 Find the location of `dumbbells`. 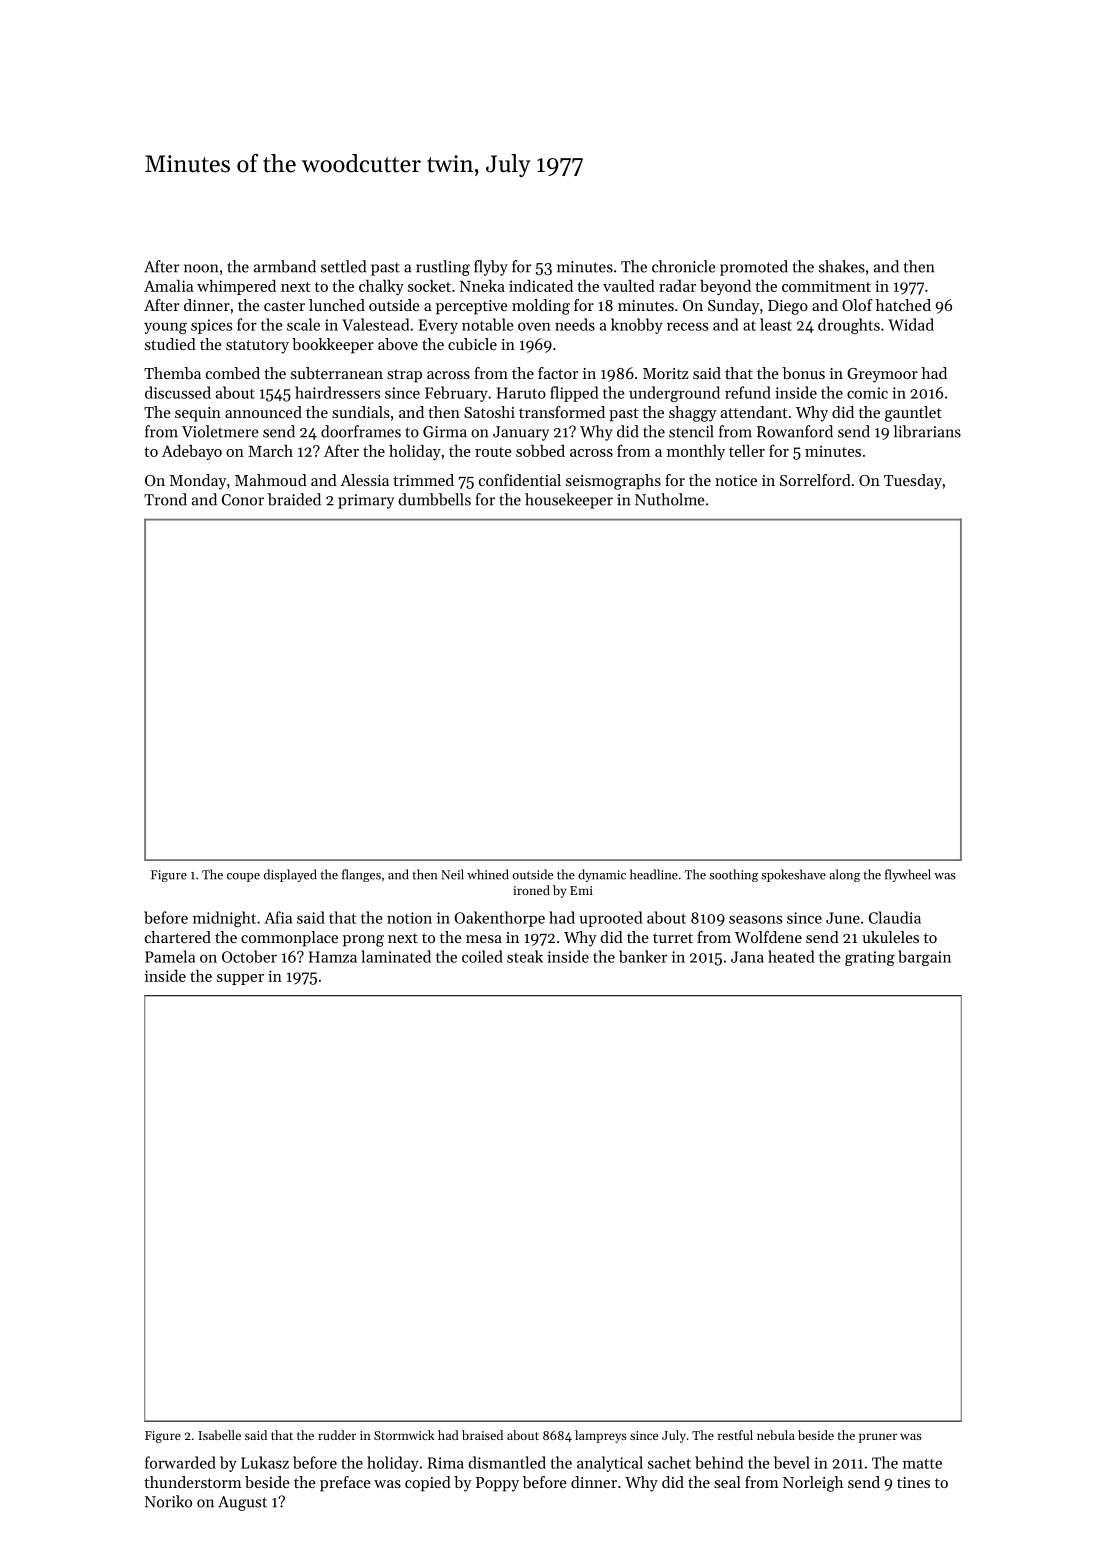

dumbbells is located at coordinates (434, 499).
